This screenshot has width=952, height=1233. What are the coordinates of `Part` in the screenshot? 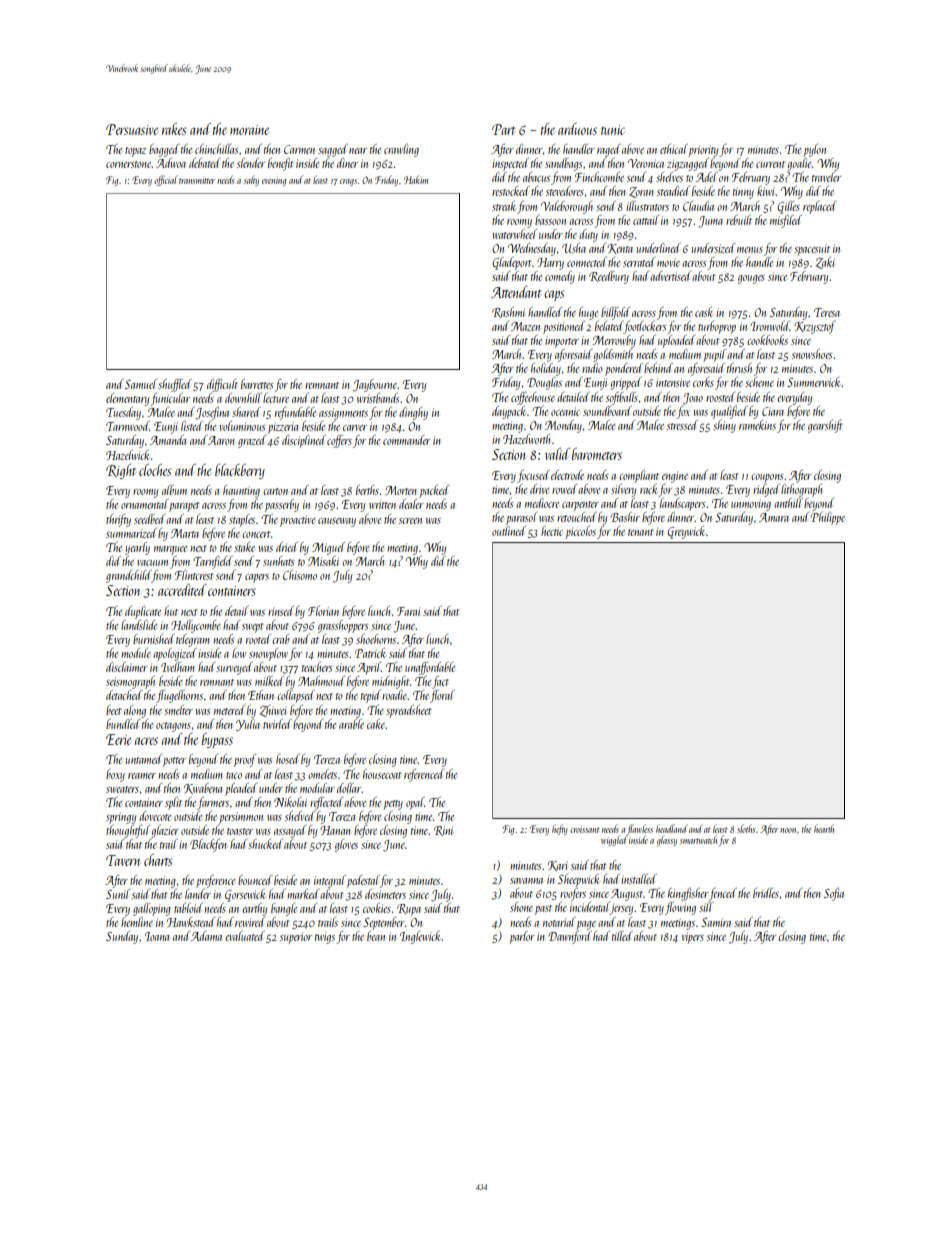 It's located at (503, 129).
